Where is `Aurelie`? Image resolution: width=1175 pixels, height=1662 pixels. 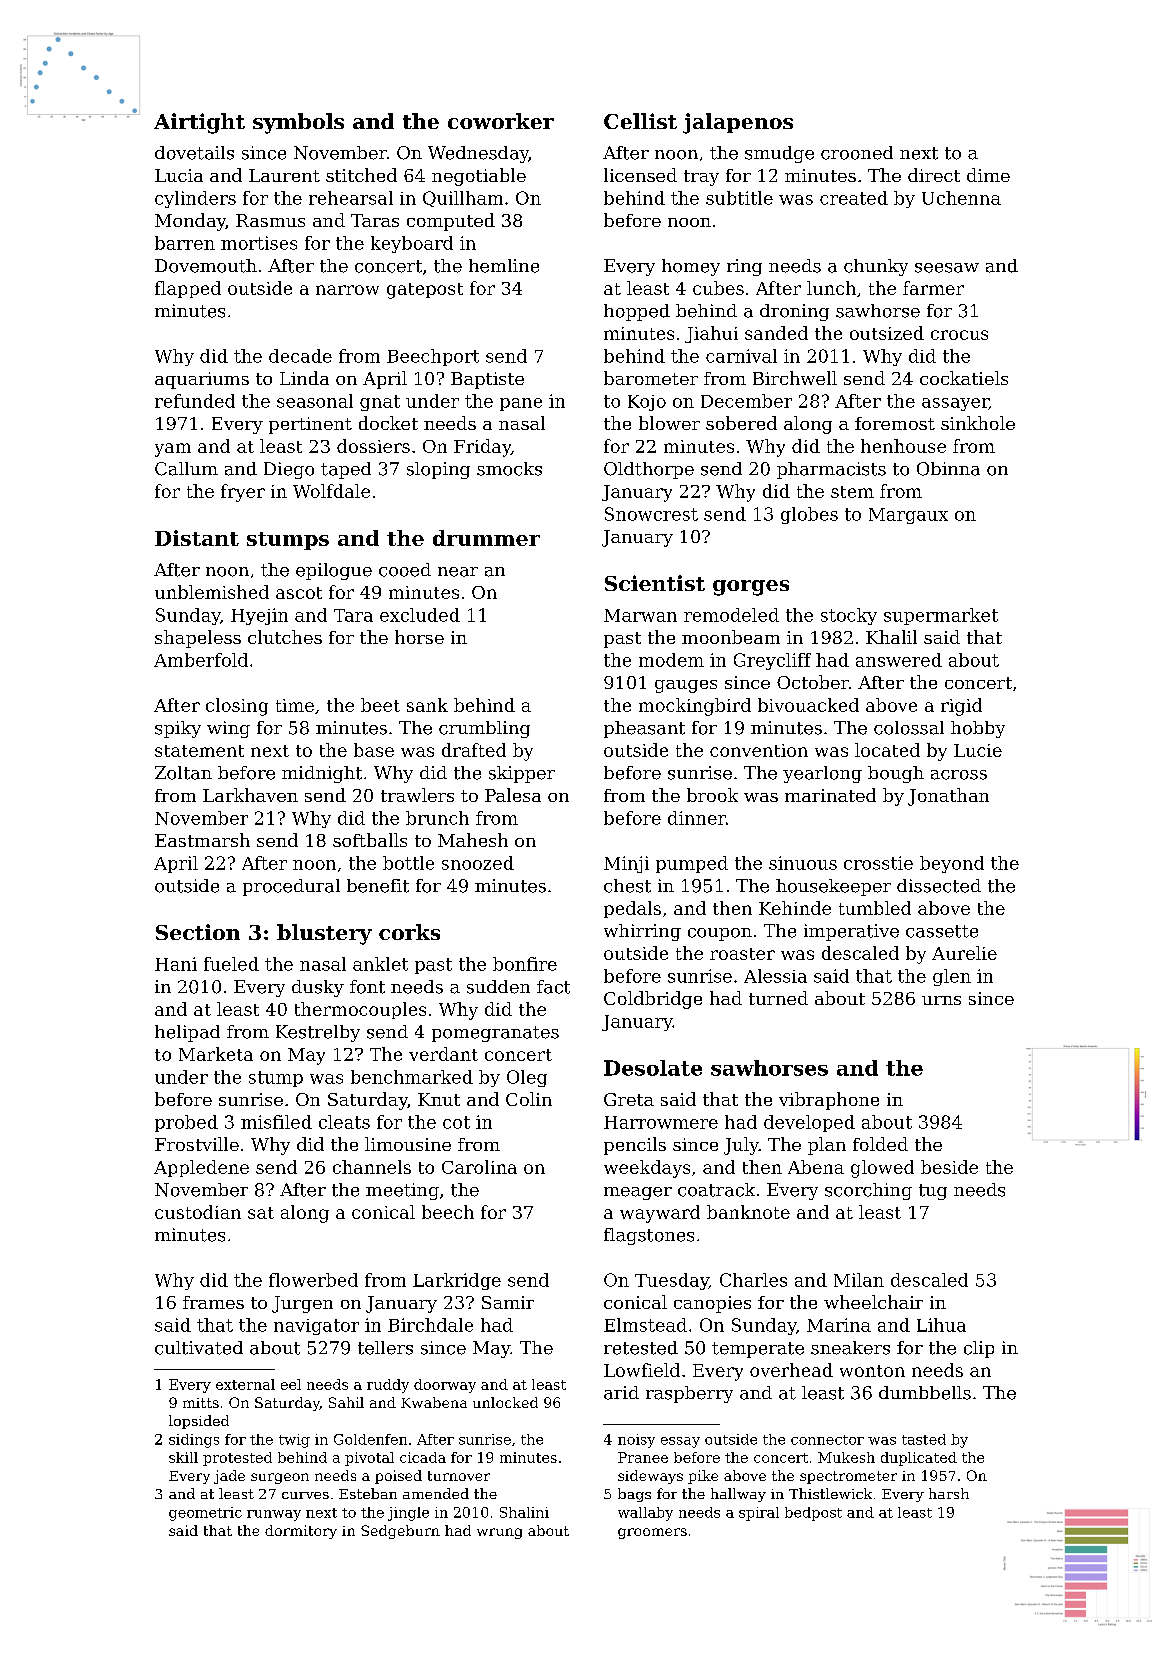 Aurelie is located at coordinates (964, 953).
